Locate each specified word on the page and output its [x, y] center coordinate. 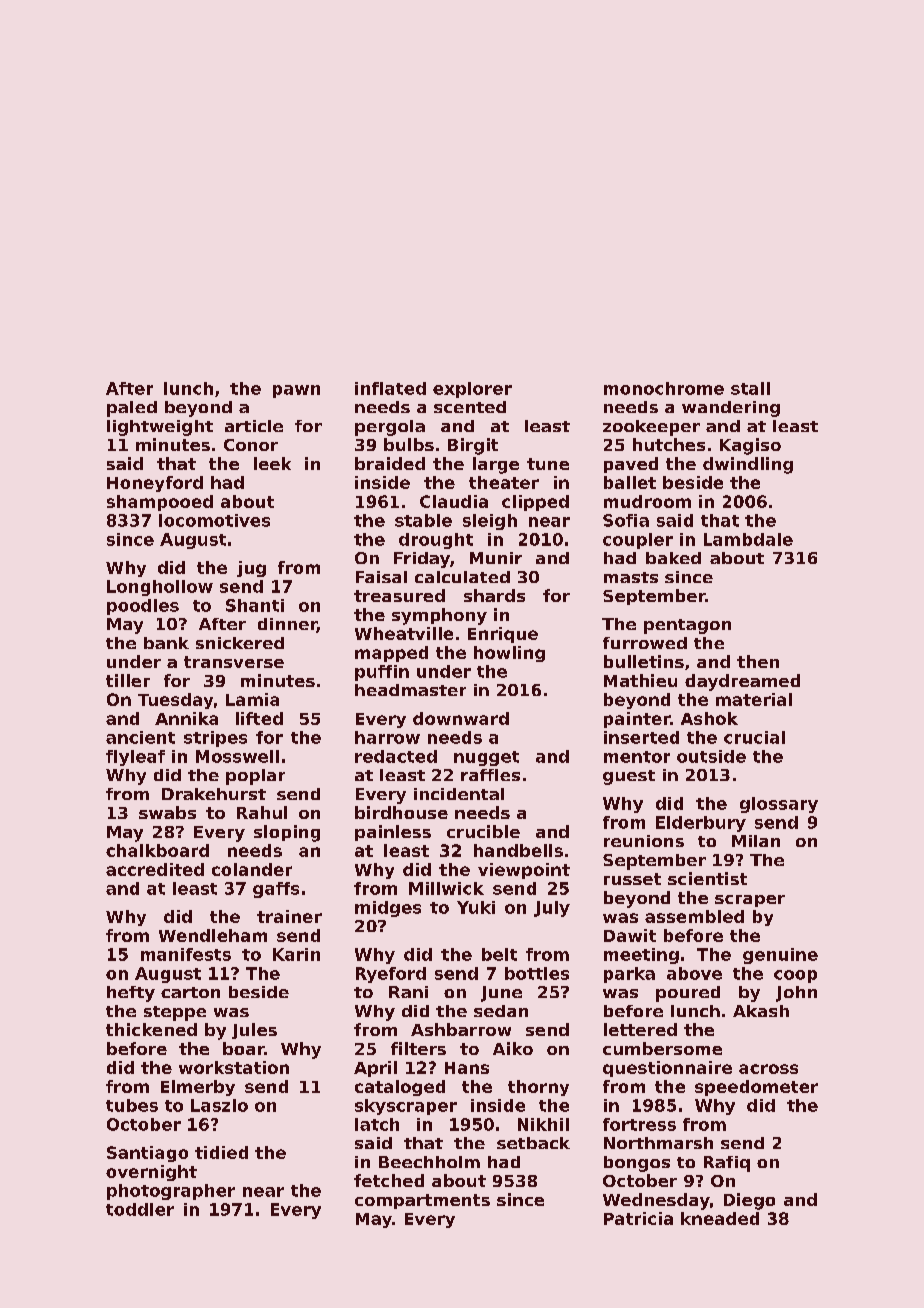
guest [629, 777]
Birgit [473, 446]
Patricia [638, 1218]
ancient [140, 737]
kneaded [720, 1218]
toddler [140, 1209]
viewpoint [524, 871]
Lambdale [748, 539]
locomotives [214, 520]
